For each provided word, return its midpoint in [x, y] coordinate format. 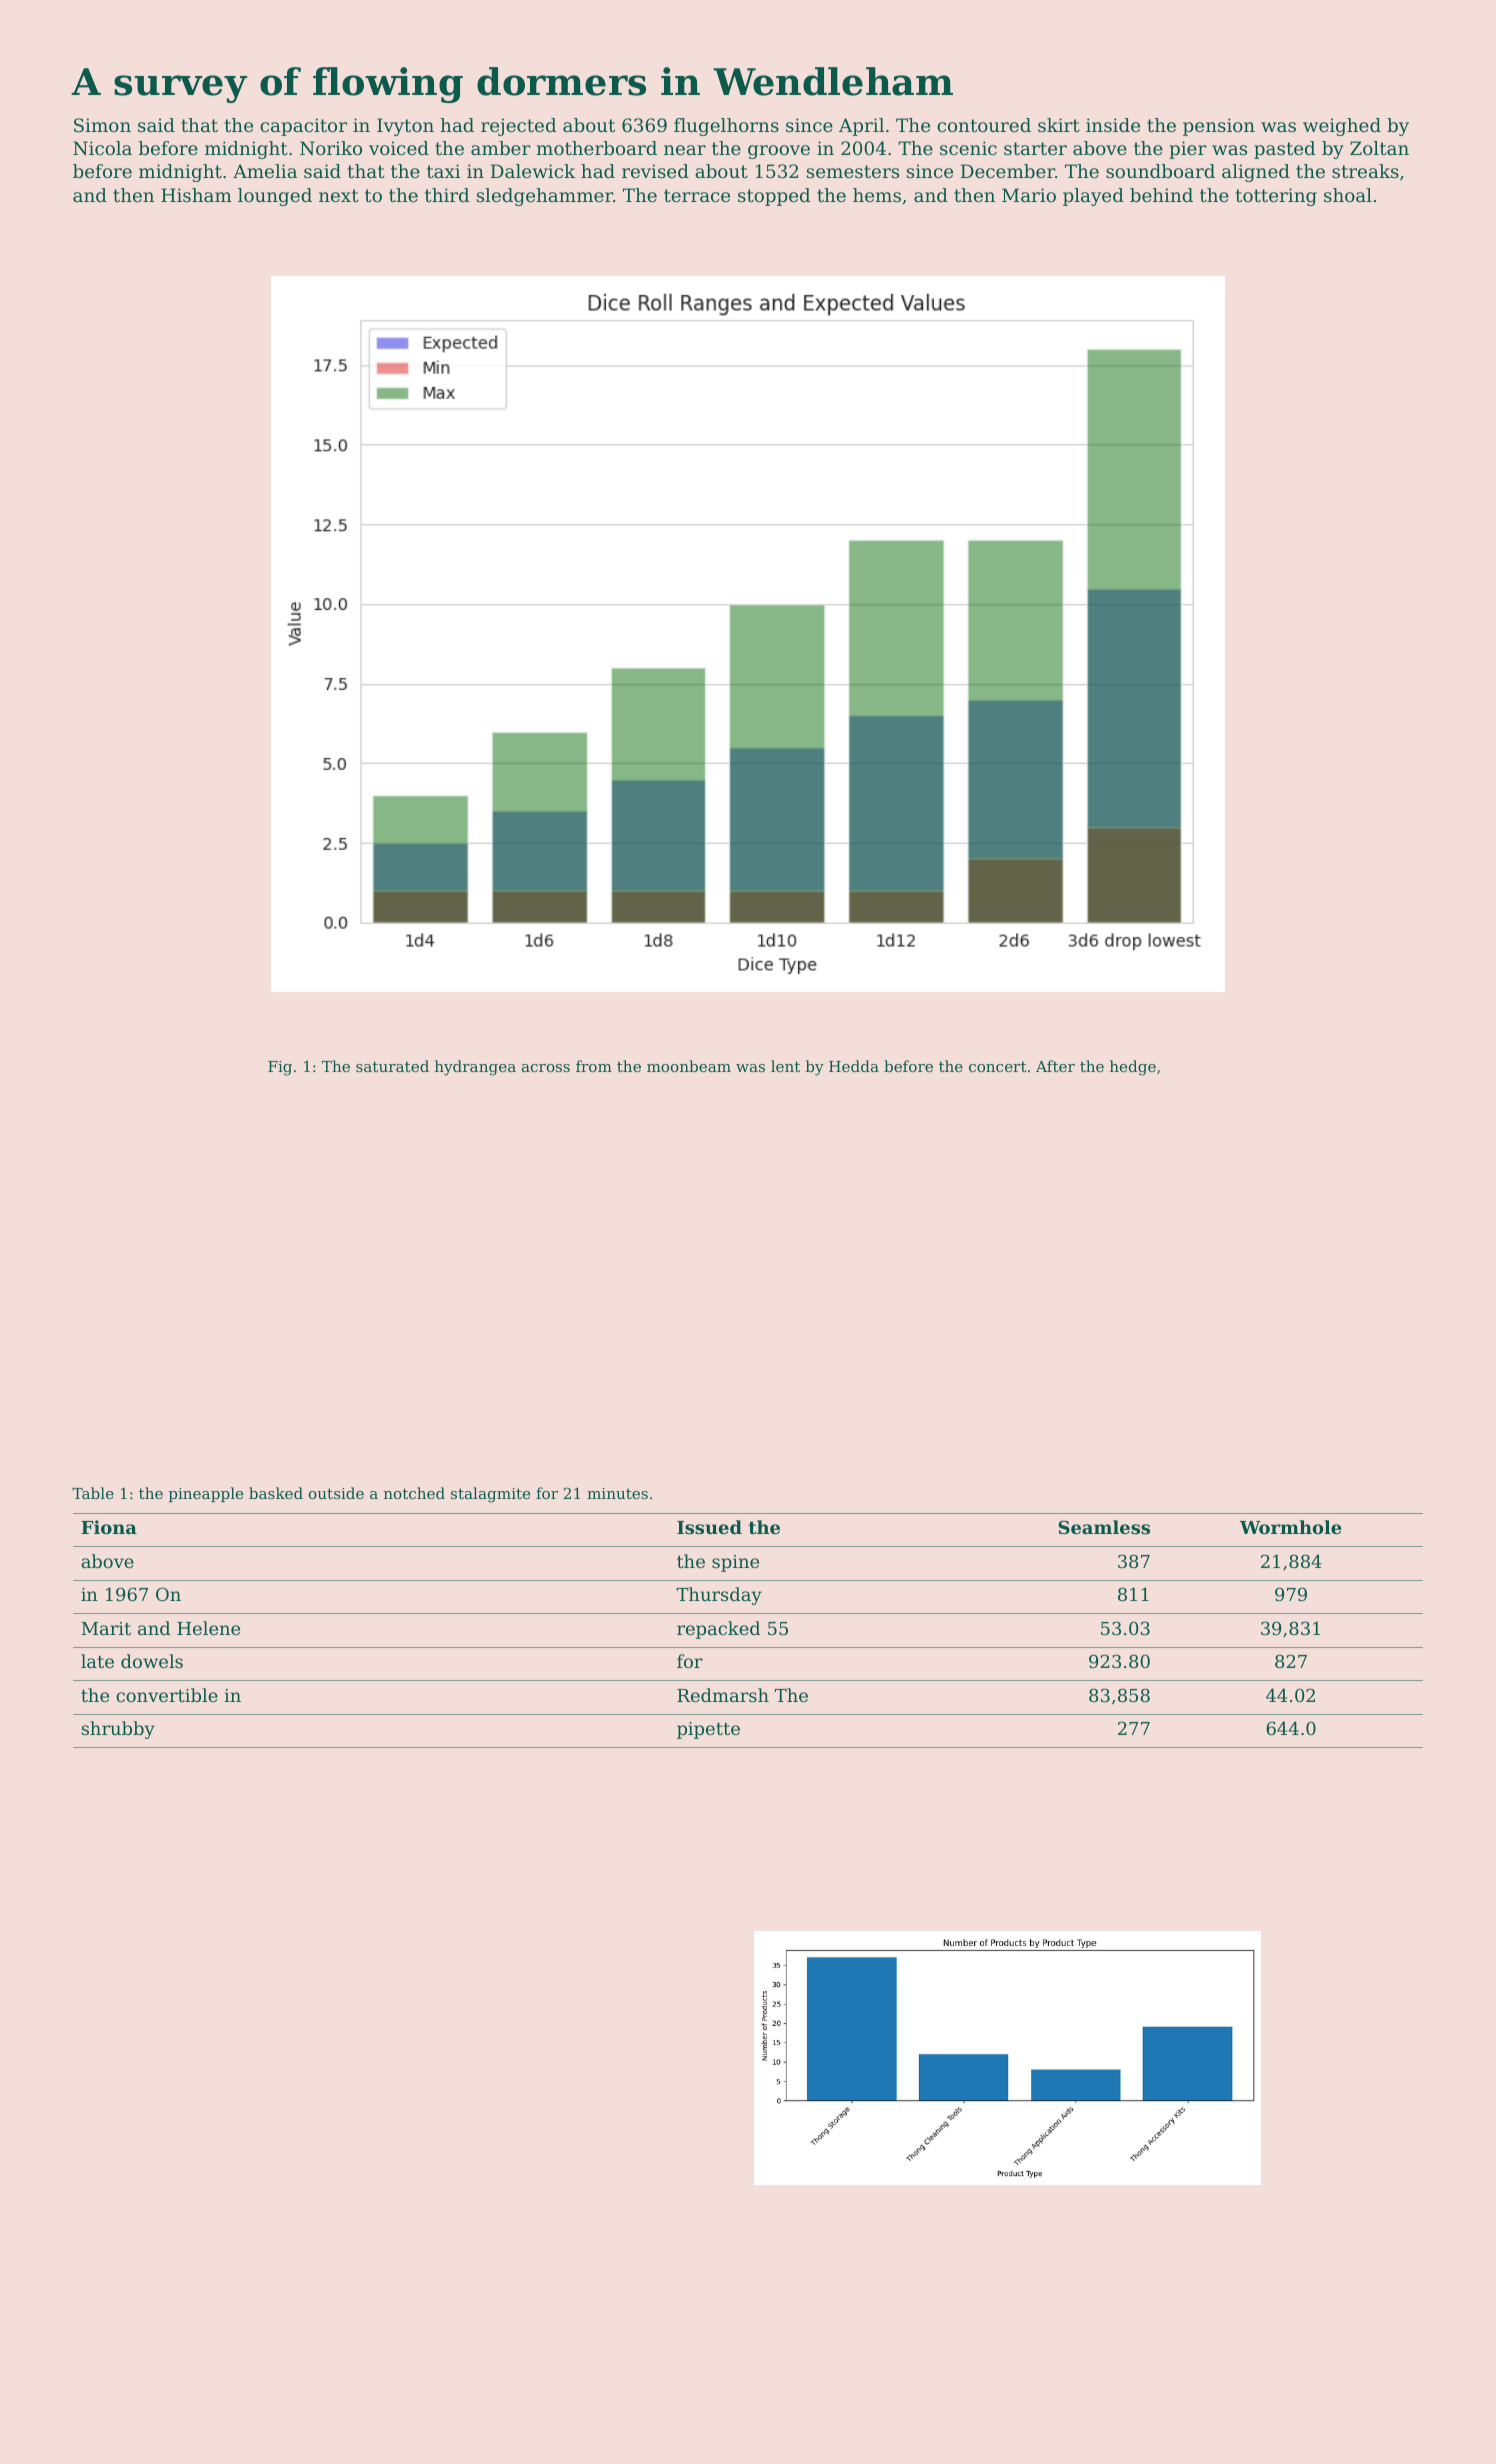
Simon [102, 125]
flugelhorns [726, 127]
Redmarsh [723, 1695]
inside [1113, 125]
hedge [1133, 1068]
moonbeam [689, 1066]
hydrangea [475, 1068]
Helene [208, 1628]
